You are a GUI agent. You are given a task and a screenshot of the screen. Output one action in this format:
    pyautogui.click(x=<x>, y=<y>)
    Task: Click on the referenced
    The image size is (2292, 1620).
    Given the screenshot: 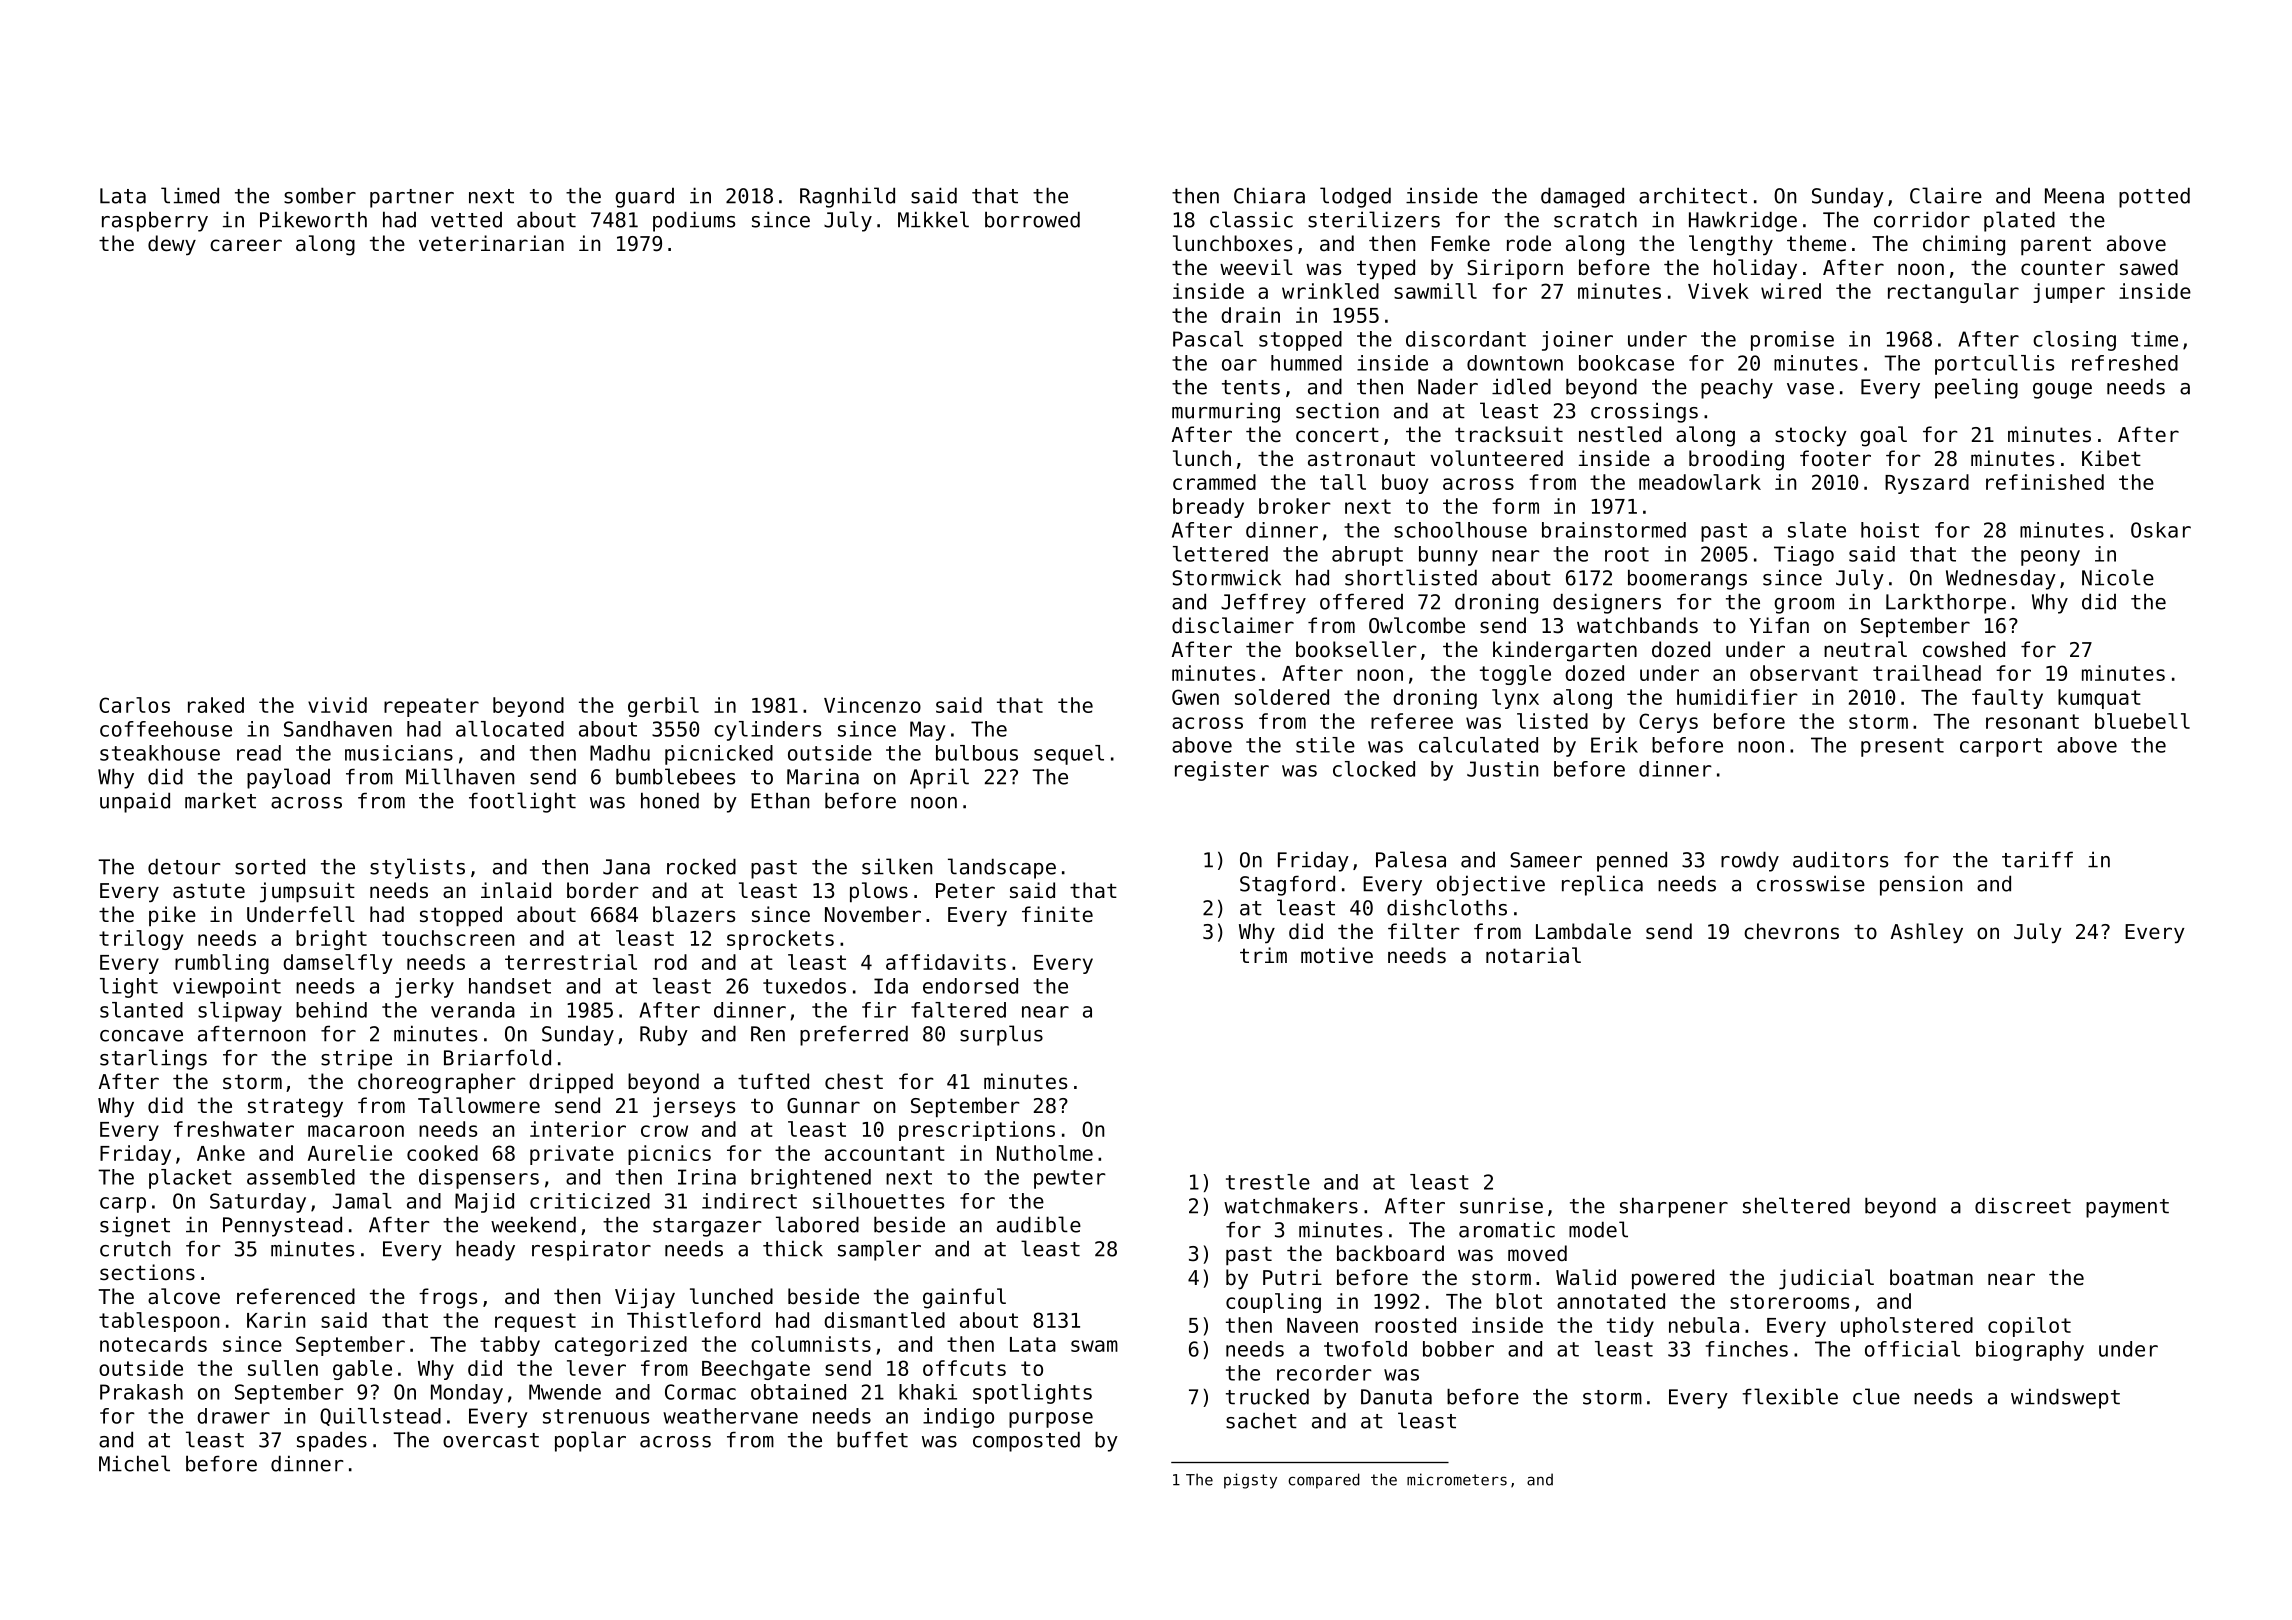 What is the action you would take?
    pyautogui.click(x=296, y=1296)
